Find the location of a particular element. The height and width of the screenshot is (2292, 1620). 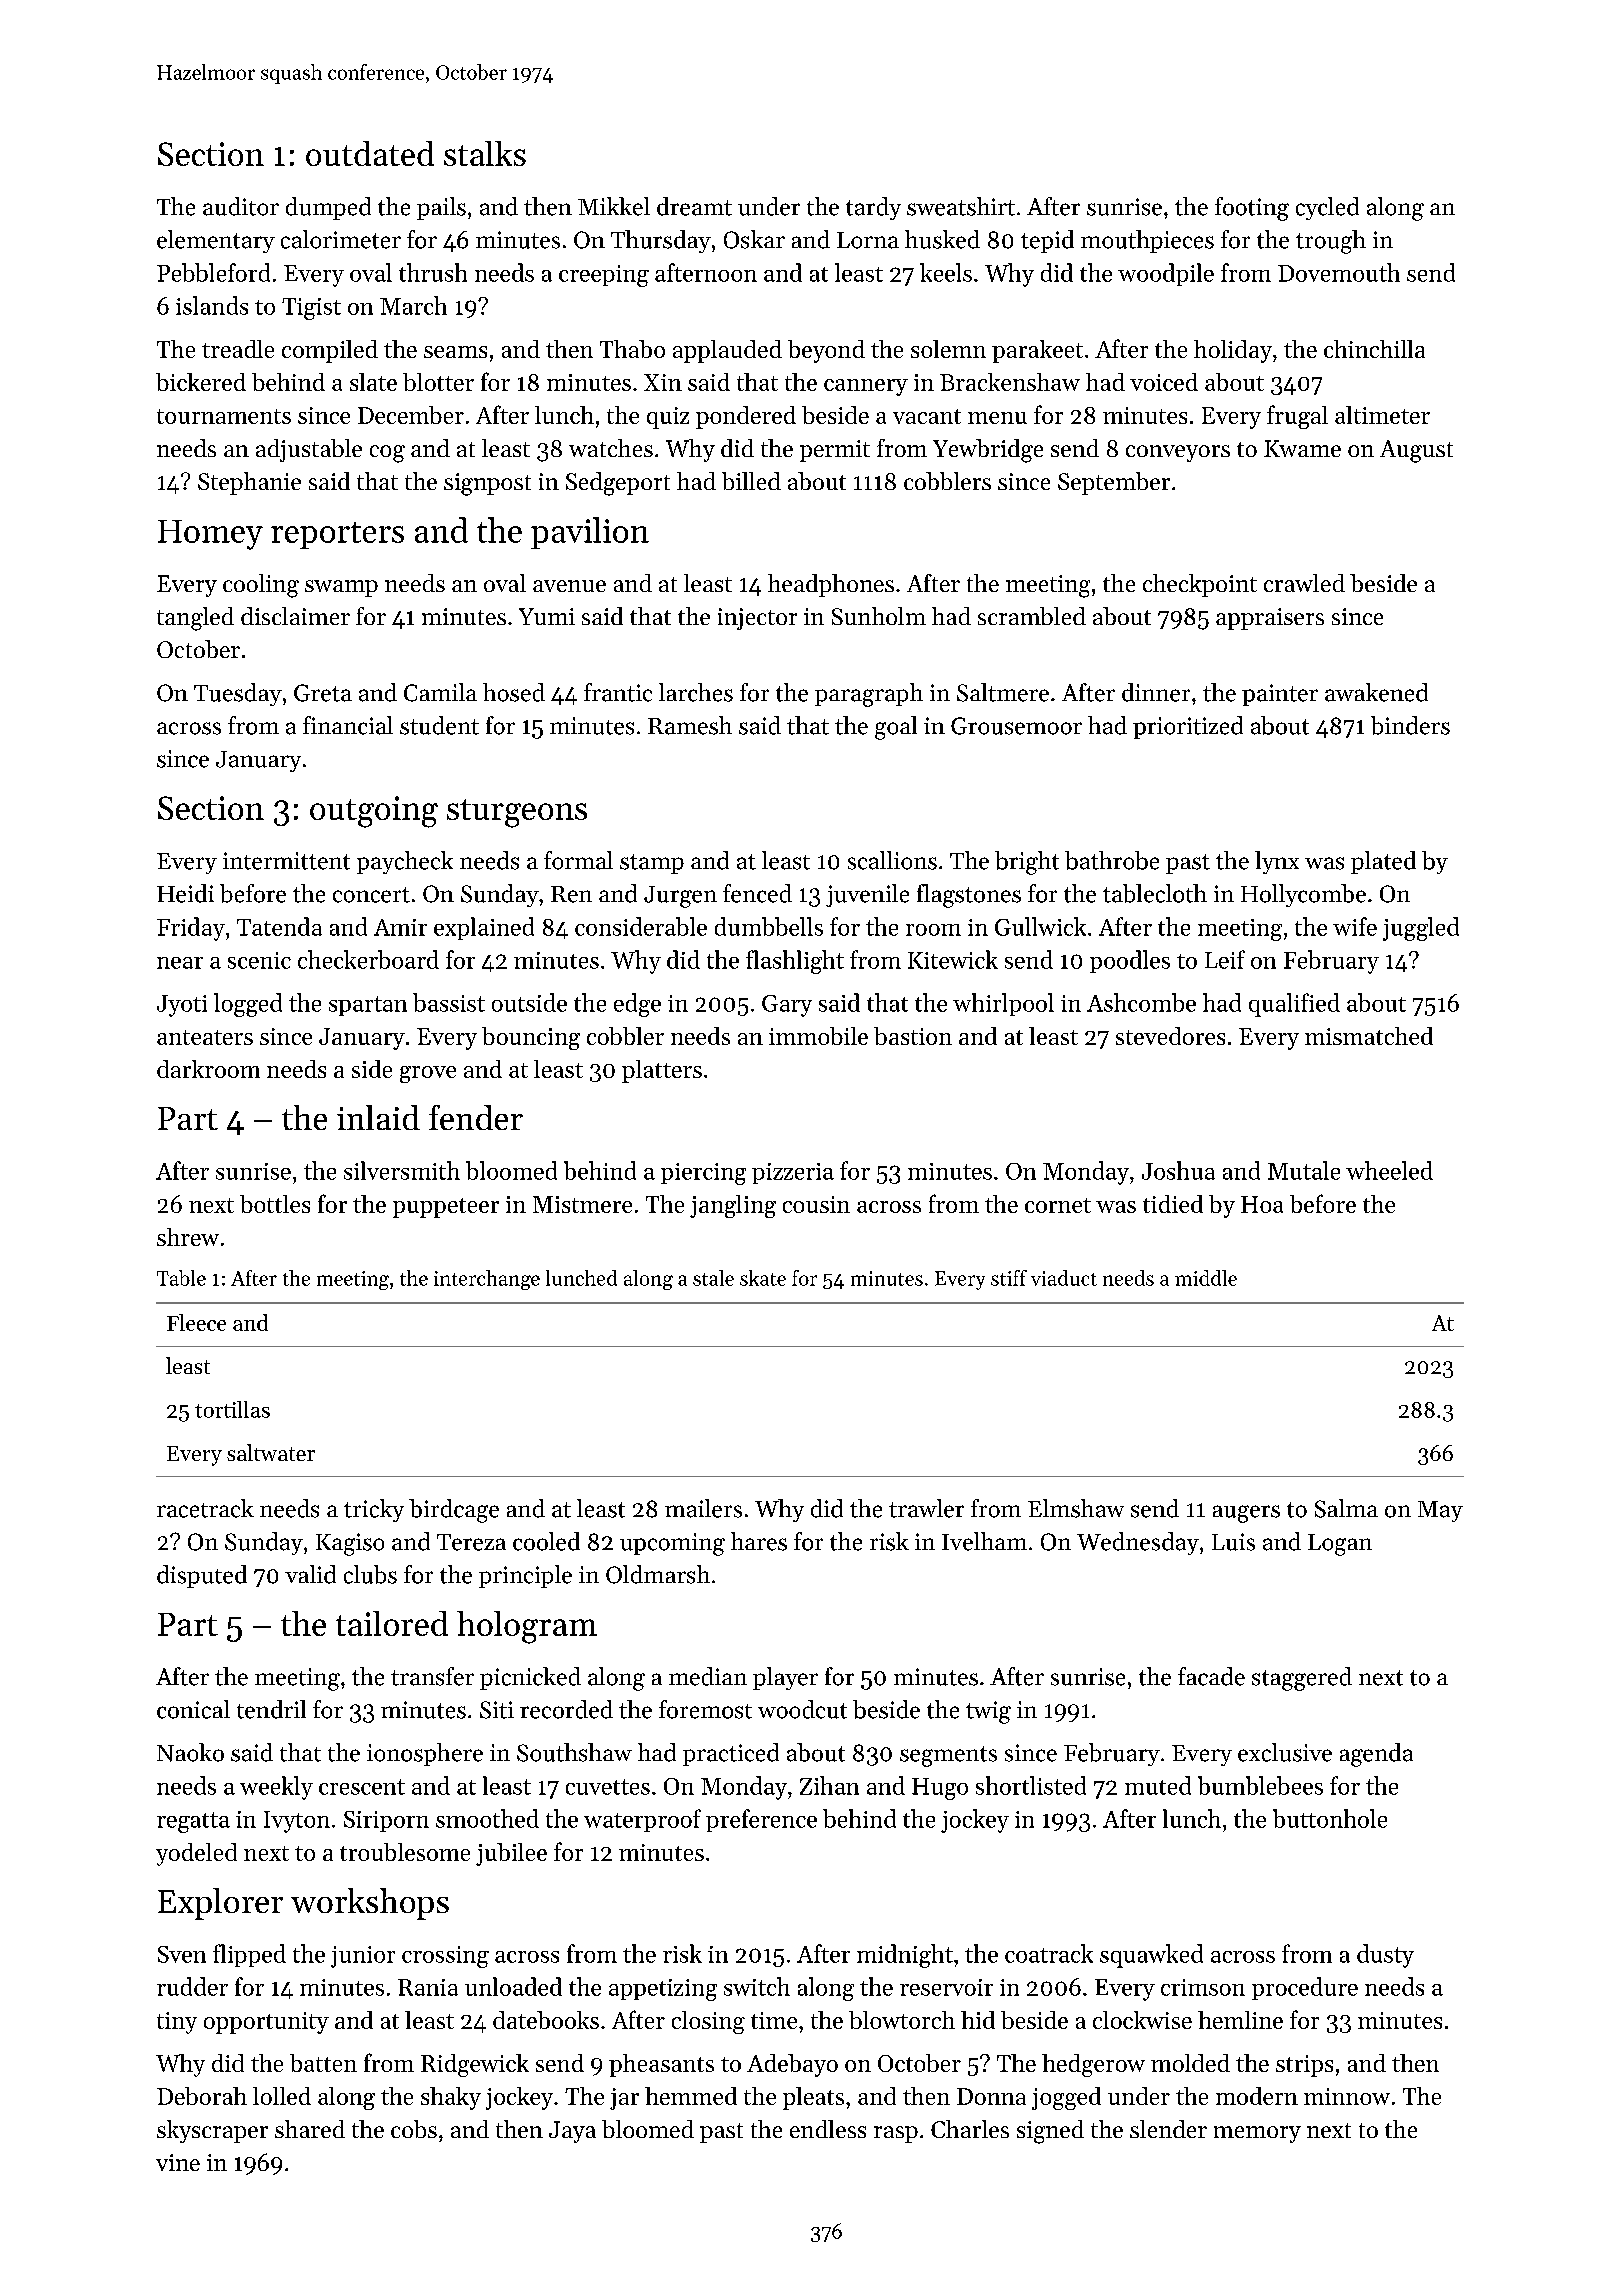

outdated is located at coordinates (370, 153).
